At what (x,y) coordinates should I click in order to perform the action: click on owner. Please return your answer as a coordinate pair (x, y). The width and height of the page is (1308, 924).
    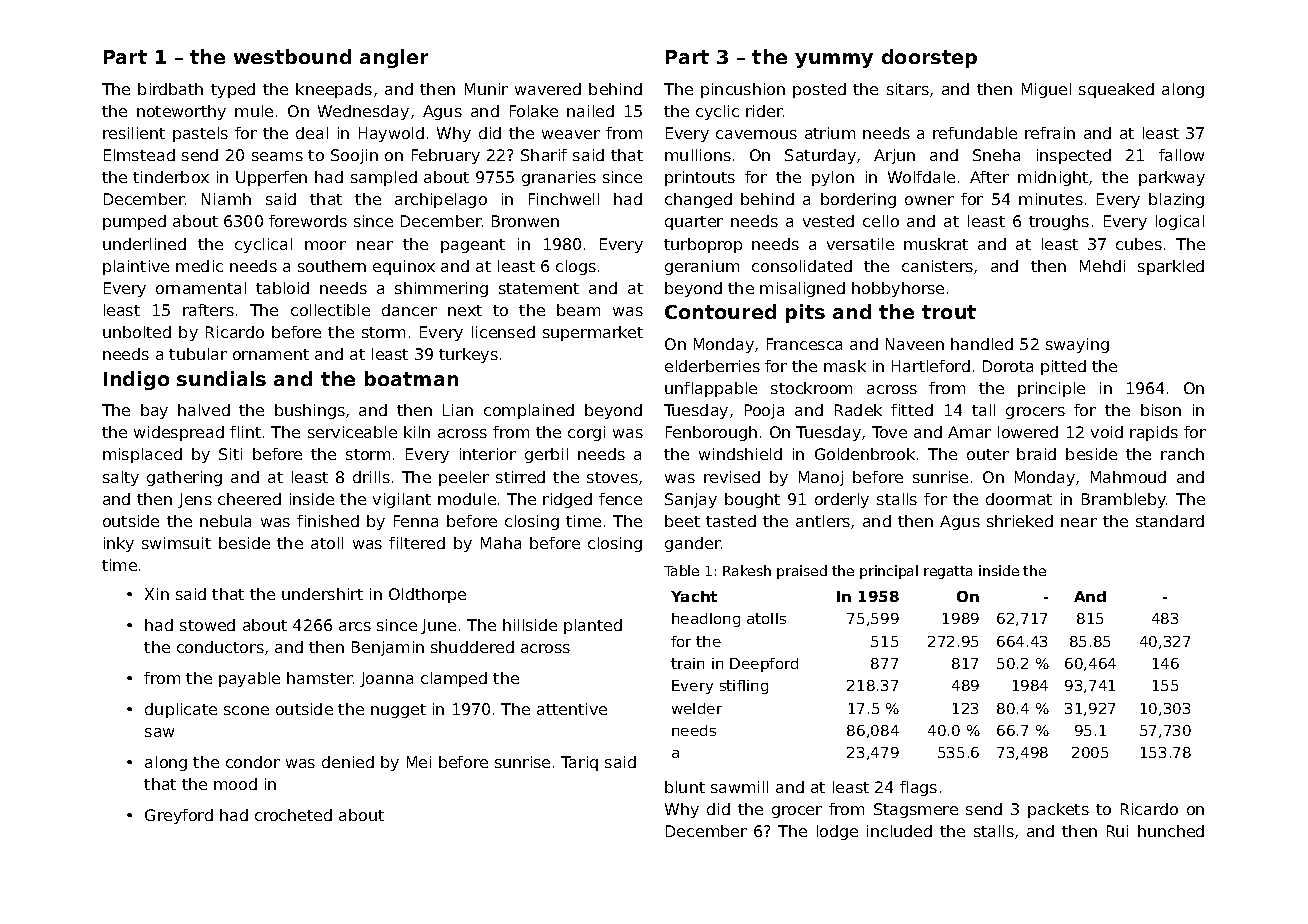
    Looking at the image, I should click on (929, 200).
